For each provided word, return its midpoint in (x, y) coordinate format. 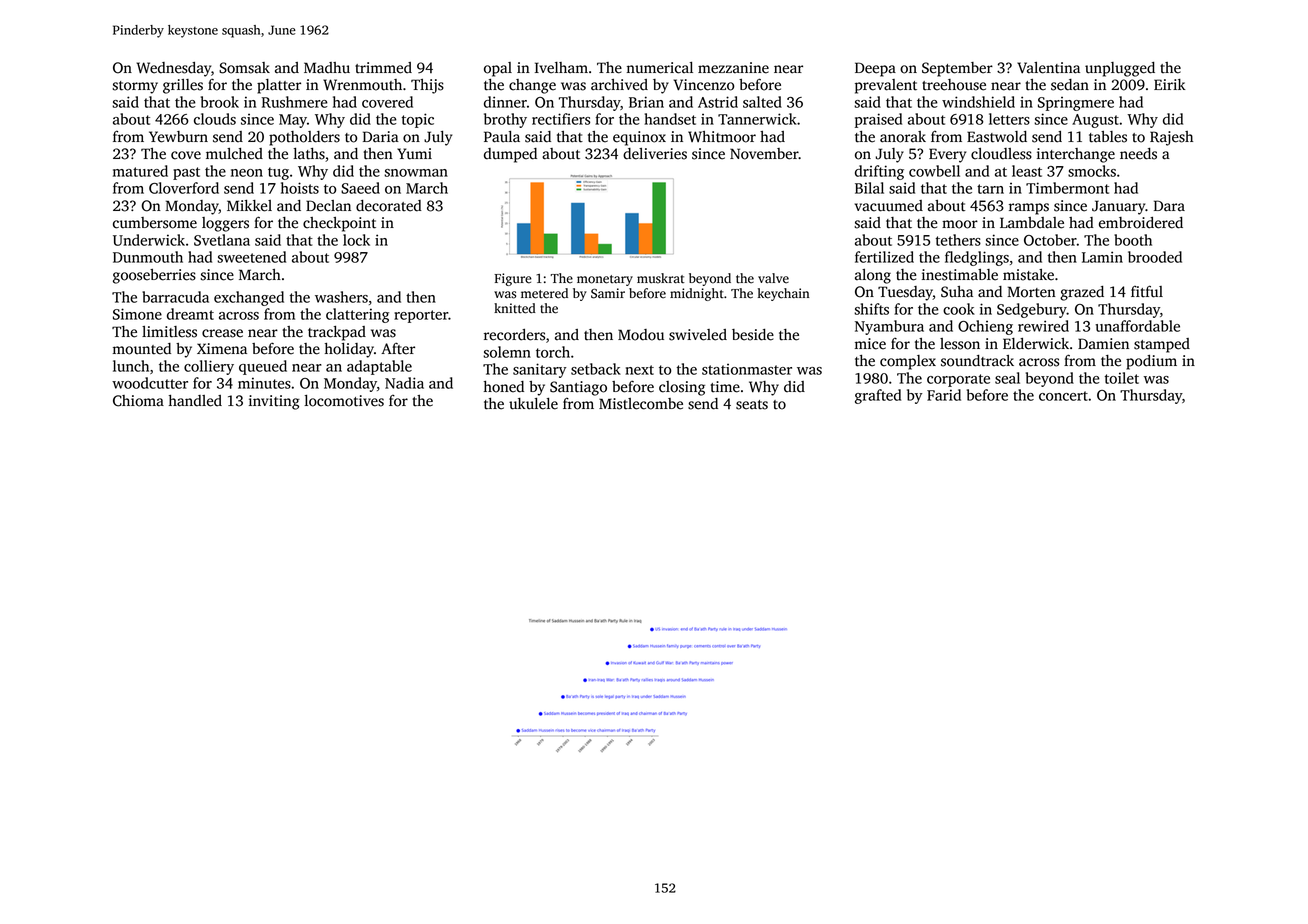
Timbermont (1067, 188)
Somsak (244, 68)
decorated (389, 206)
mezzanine (733, 68)
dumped (510, 155)
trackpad (337, 333)
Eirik (1170, 84)
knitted (515, 308)
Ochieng (985, 327)
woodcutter (150, 383)
